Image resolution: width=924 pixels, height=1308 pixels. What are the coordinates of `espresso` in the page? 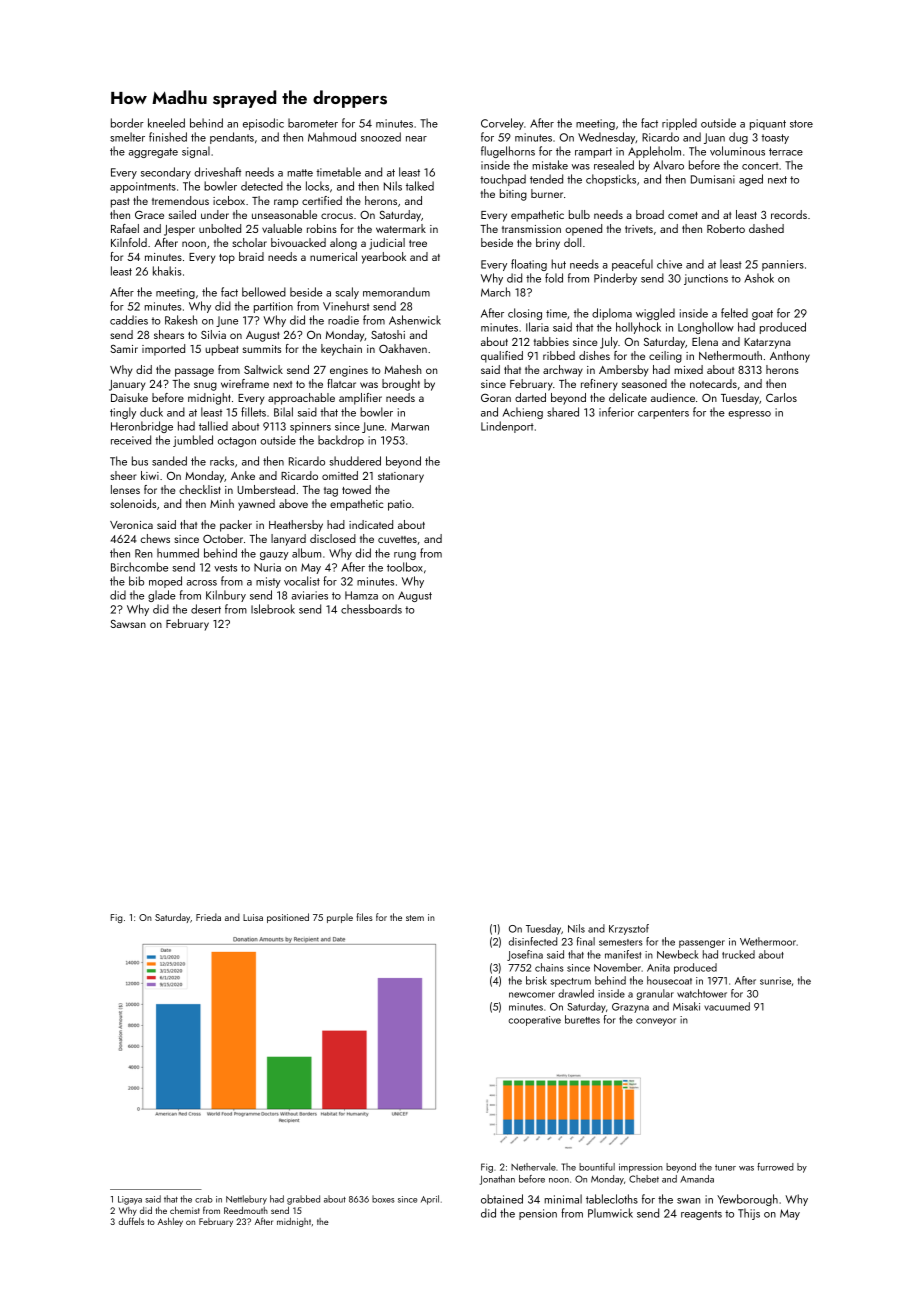 It's located at (749, 415).
